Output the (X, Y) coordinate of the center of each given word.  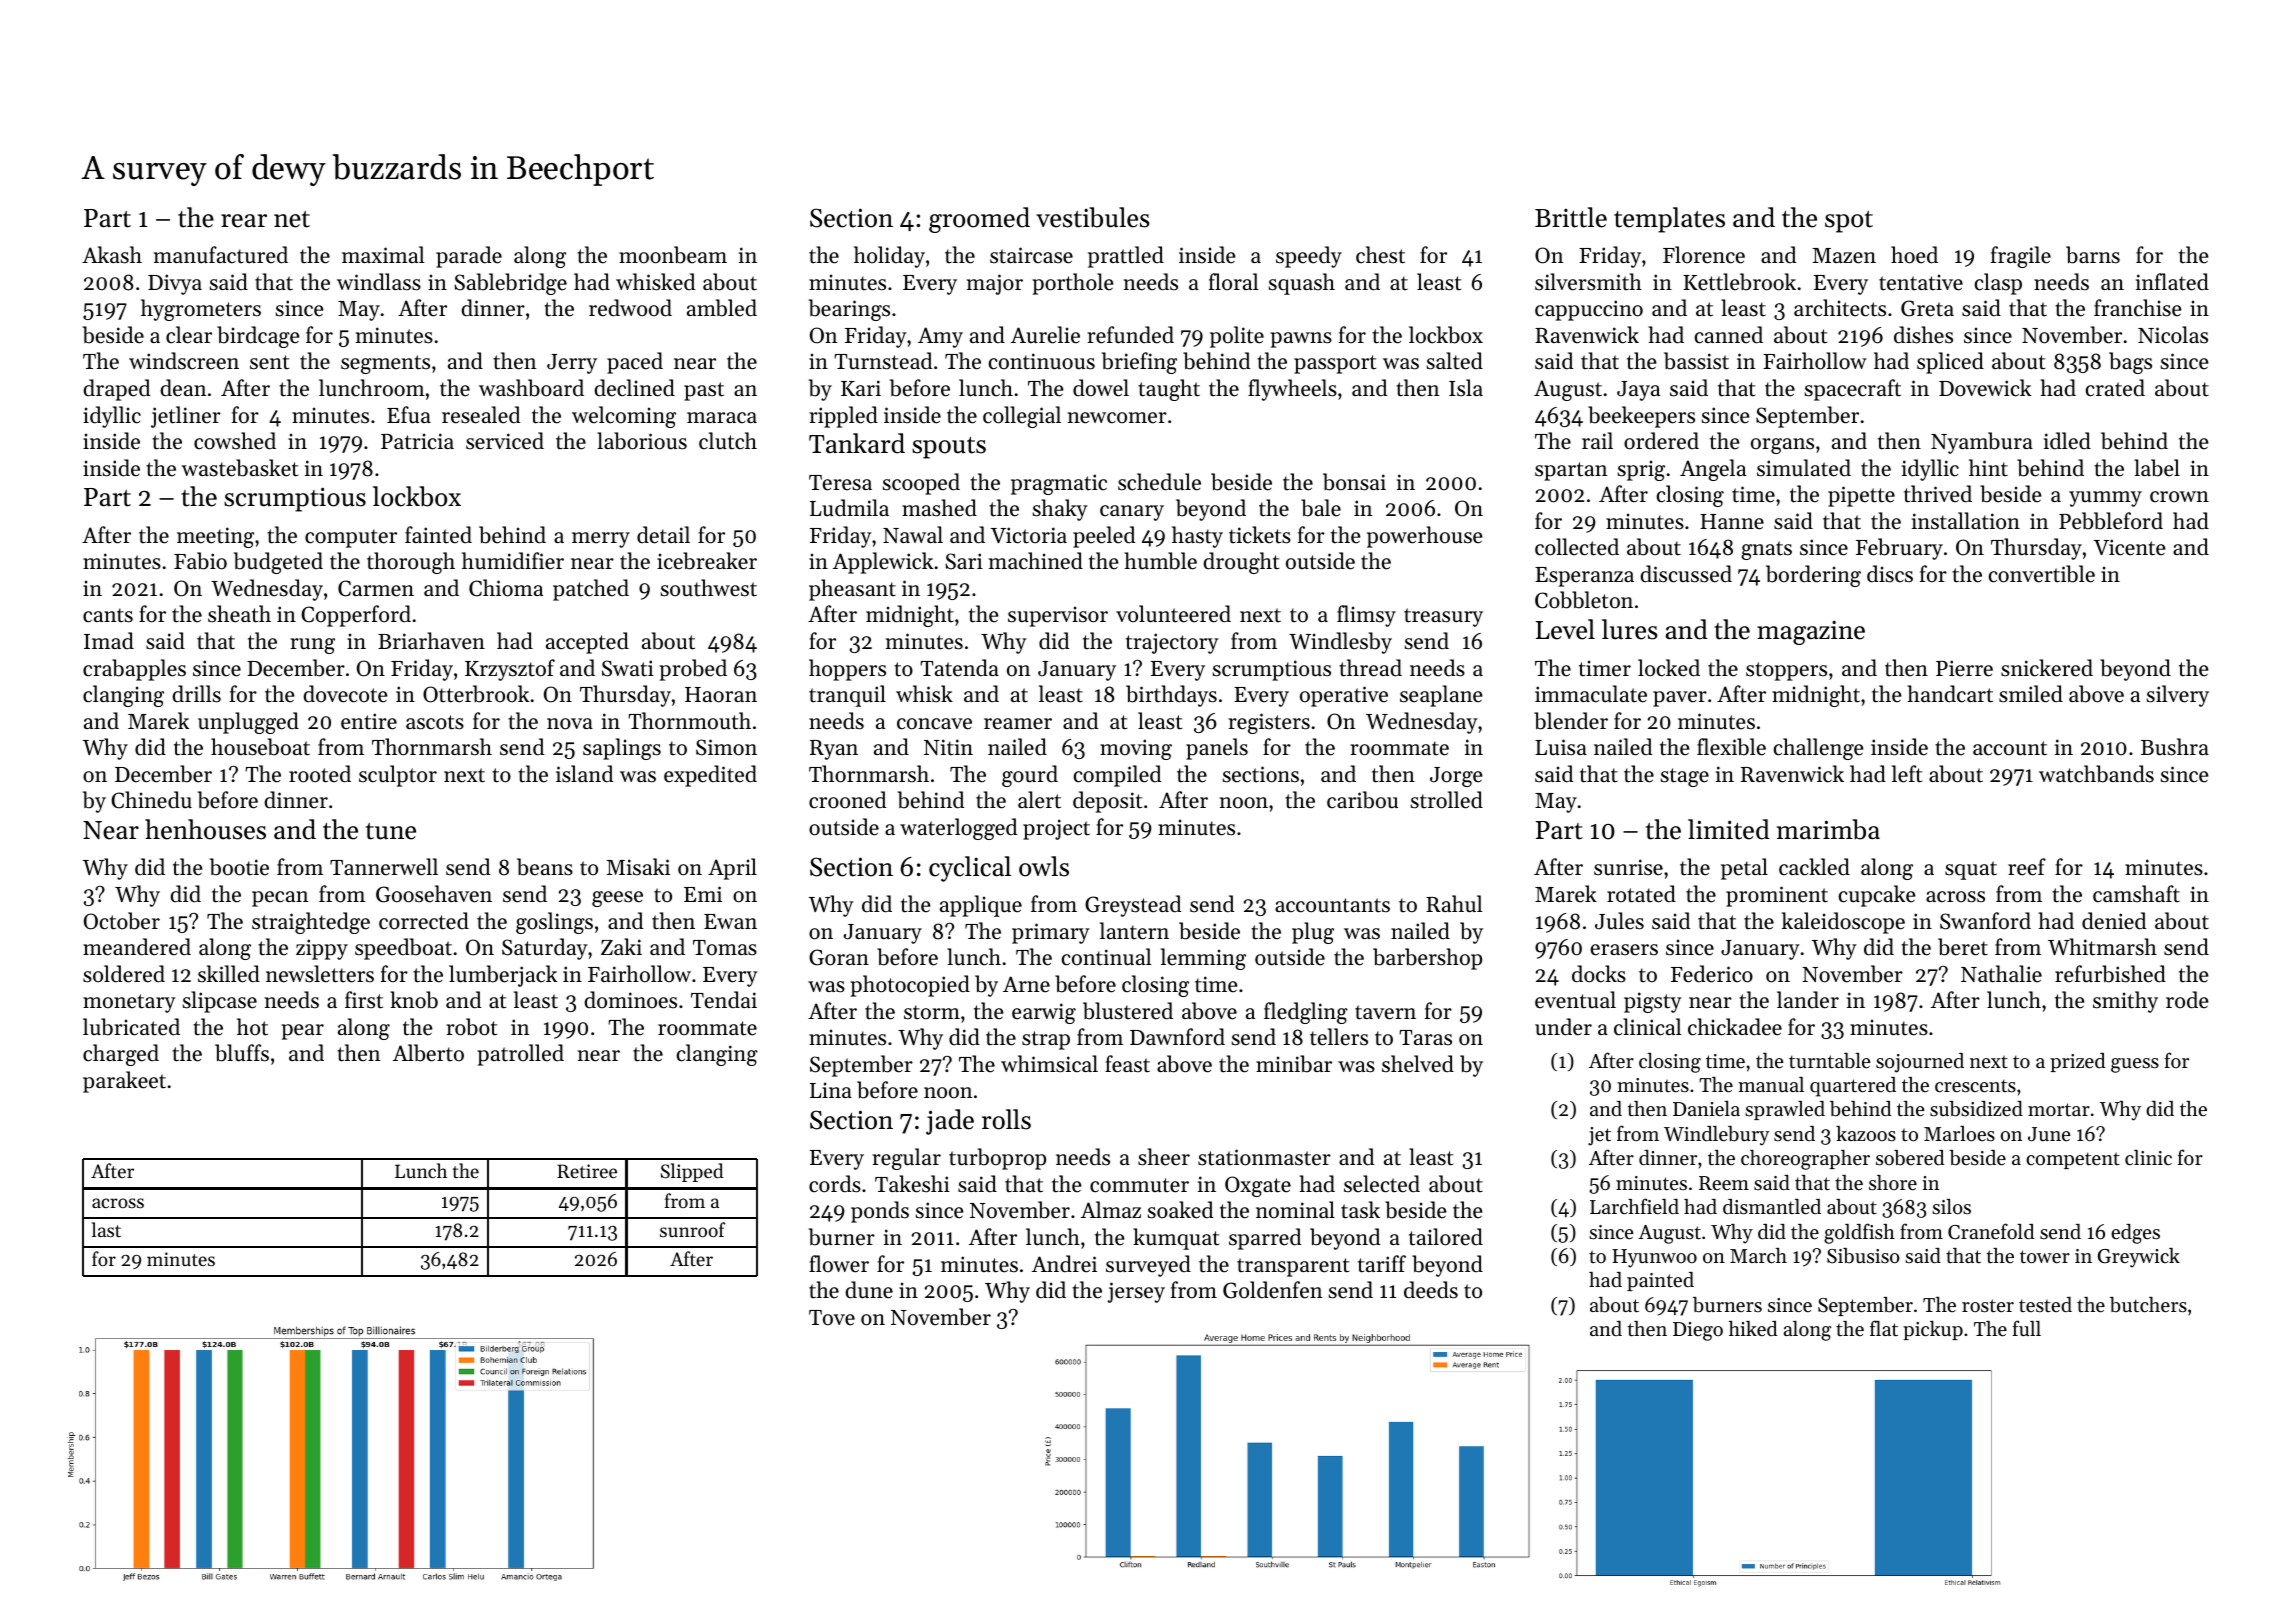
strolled (1447, 800)
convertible (2042, 574)
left (1907, 774)
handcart (1950, 694)
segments (385, 364)
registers (1269, 723)
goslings (554, 923)
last (106, 1229)
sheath (239, 614)
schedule (1159, 482)
